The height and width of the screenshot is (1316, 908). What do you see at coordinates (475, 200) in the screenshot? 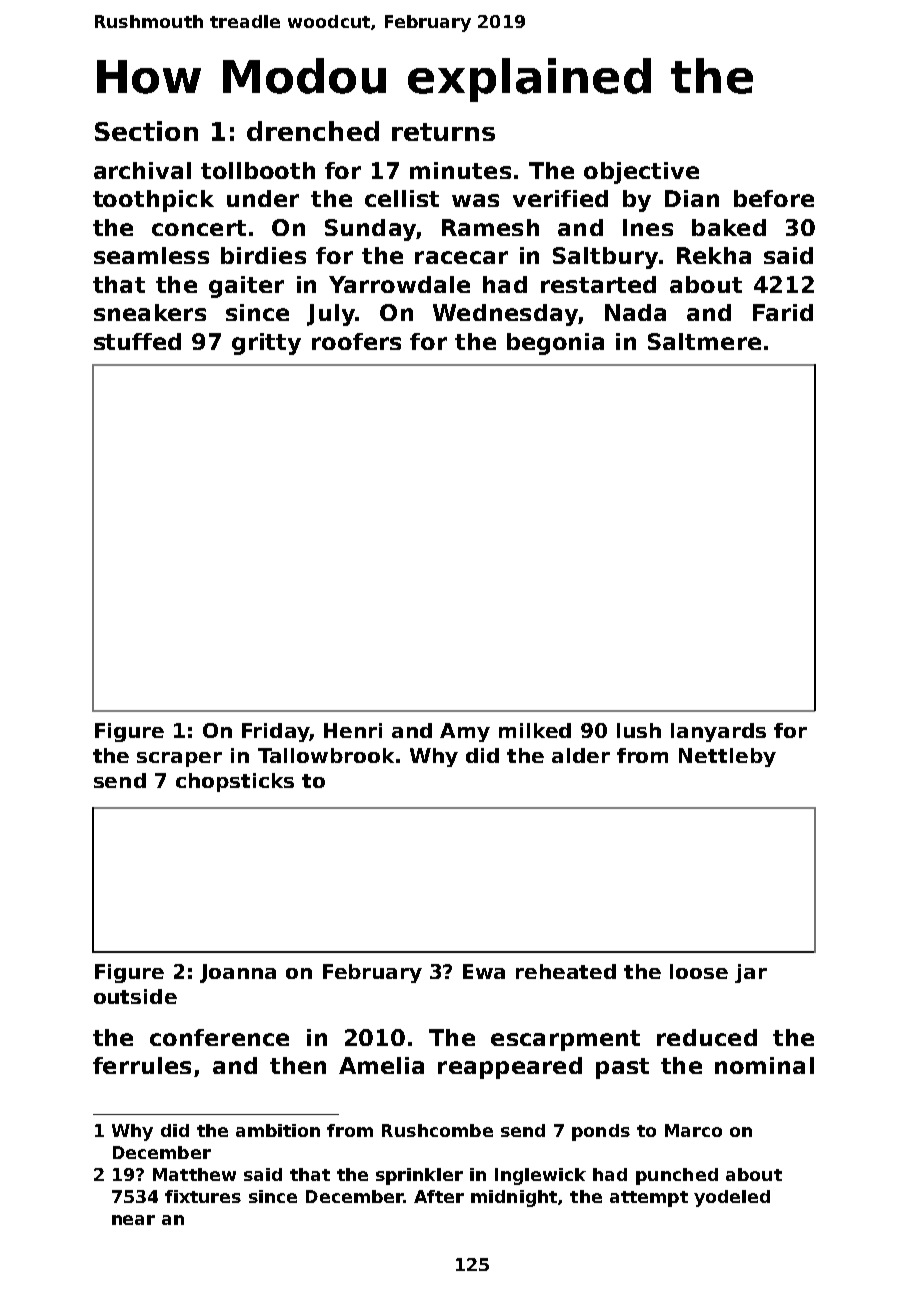
I see `was` at bounding box center [475, 200].
